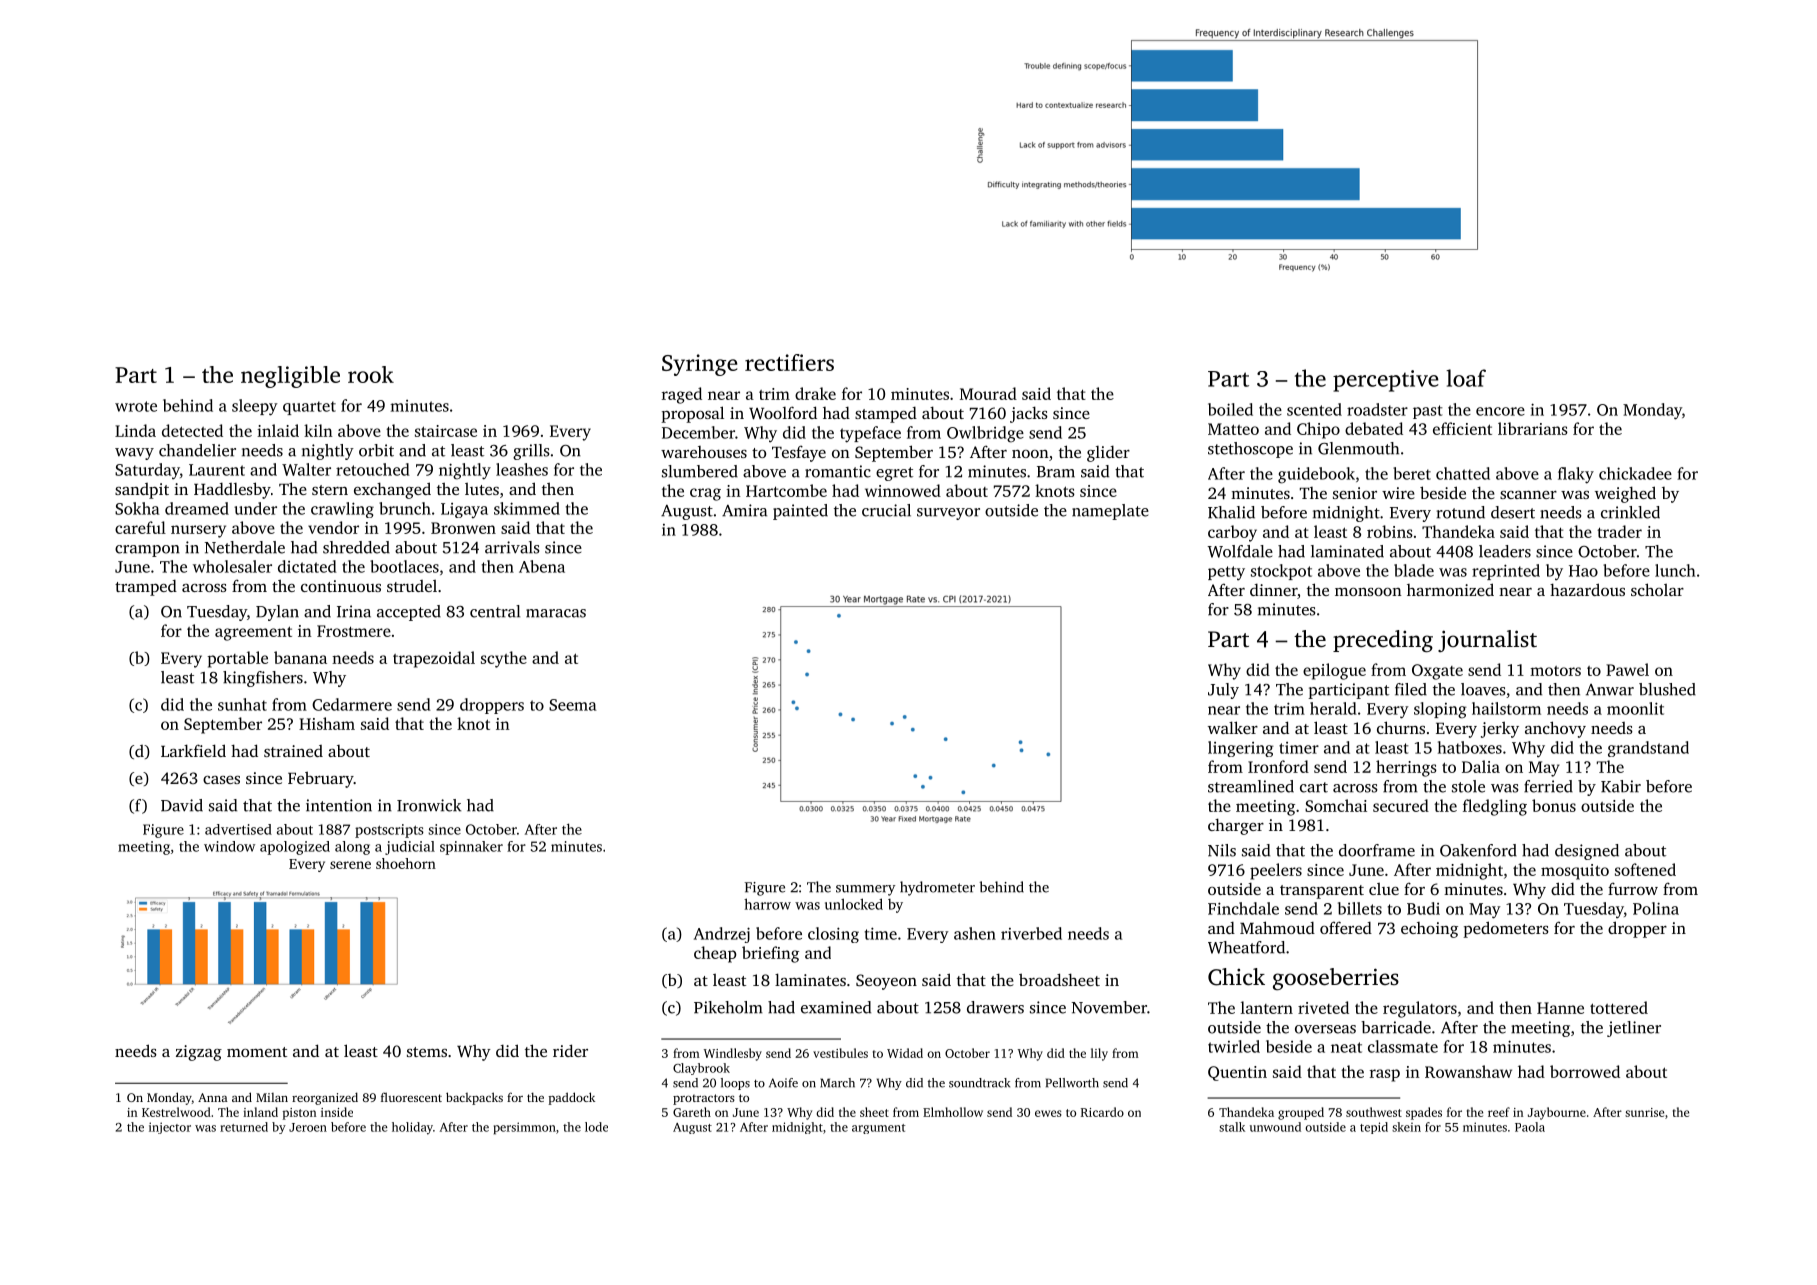 The height and width of the screenshot is (1285, 1817). I want to click on scythe, so click(504, 659).
